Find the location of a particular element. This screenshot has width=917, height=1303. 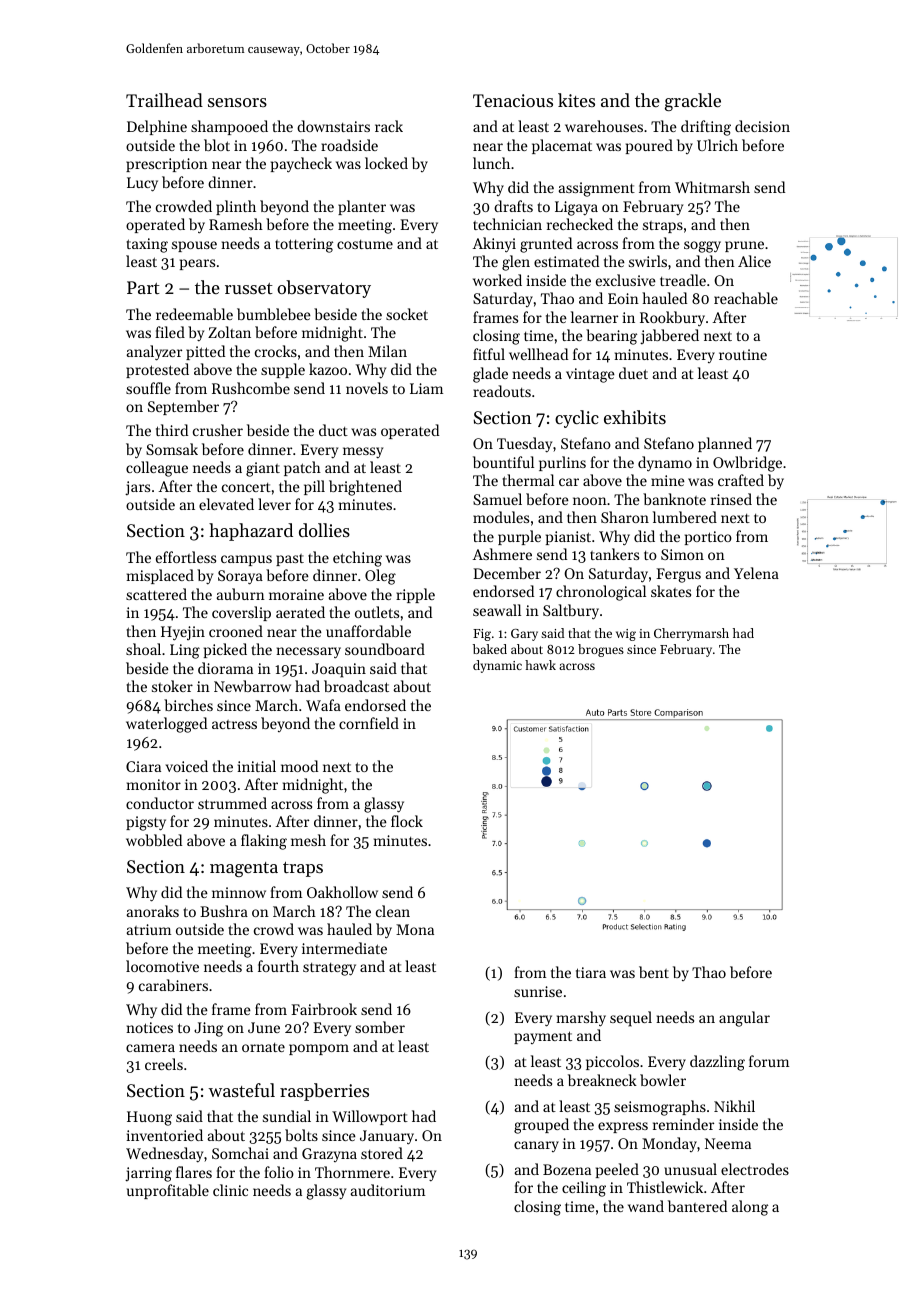

kites is located at coordinates (576, 100).
